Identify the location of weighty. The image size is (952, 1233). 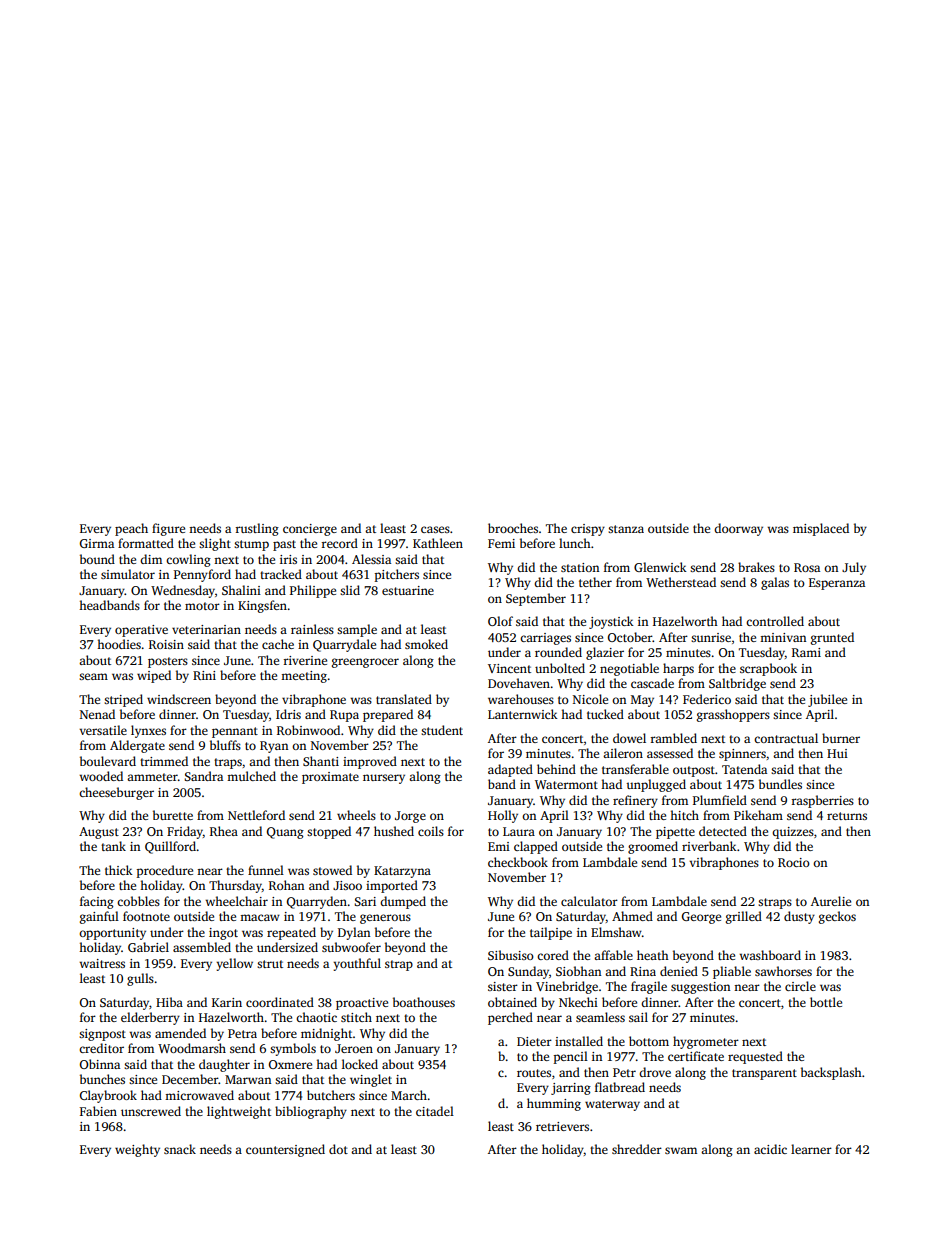
(137, 1150).
